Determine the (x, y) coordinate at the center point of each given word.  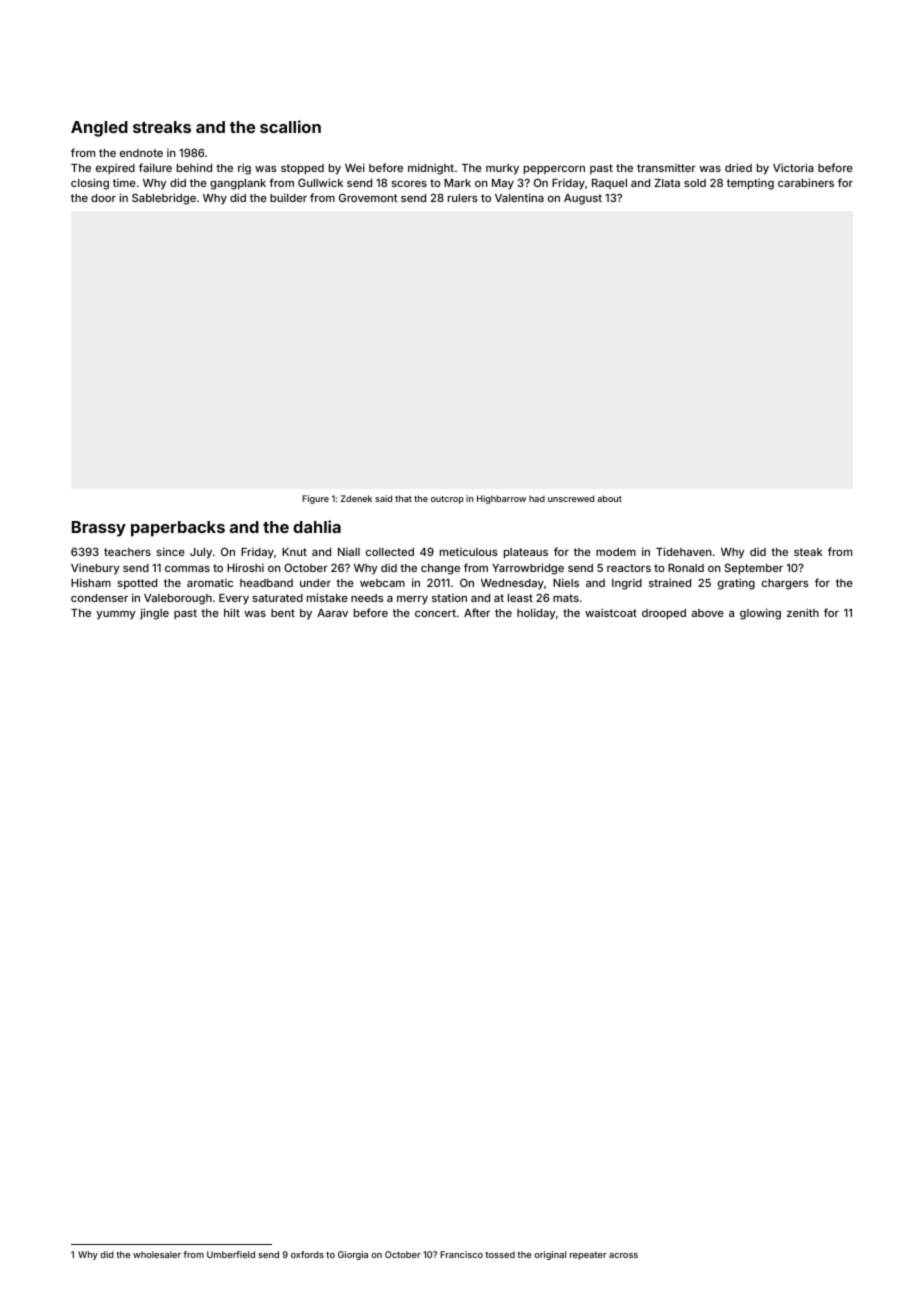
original (550, 1255)
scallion (290, 126)
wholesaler (157, 1254)
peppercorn (554, 170)
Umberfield (231, 1254)
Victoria (793, 167)
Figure (315, 499)
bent (283, 613)
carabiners (806, 182)
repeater (588, 1256)
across (623, 1255)
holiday (536, 614)
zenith (803, 612)
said (383, 498)
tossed (500, 1254)
